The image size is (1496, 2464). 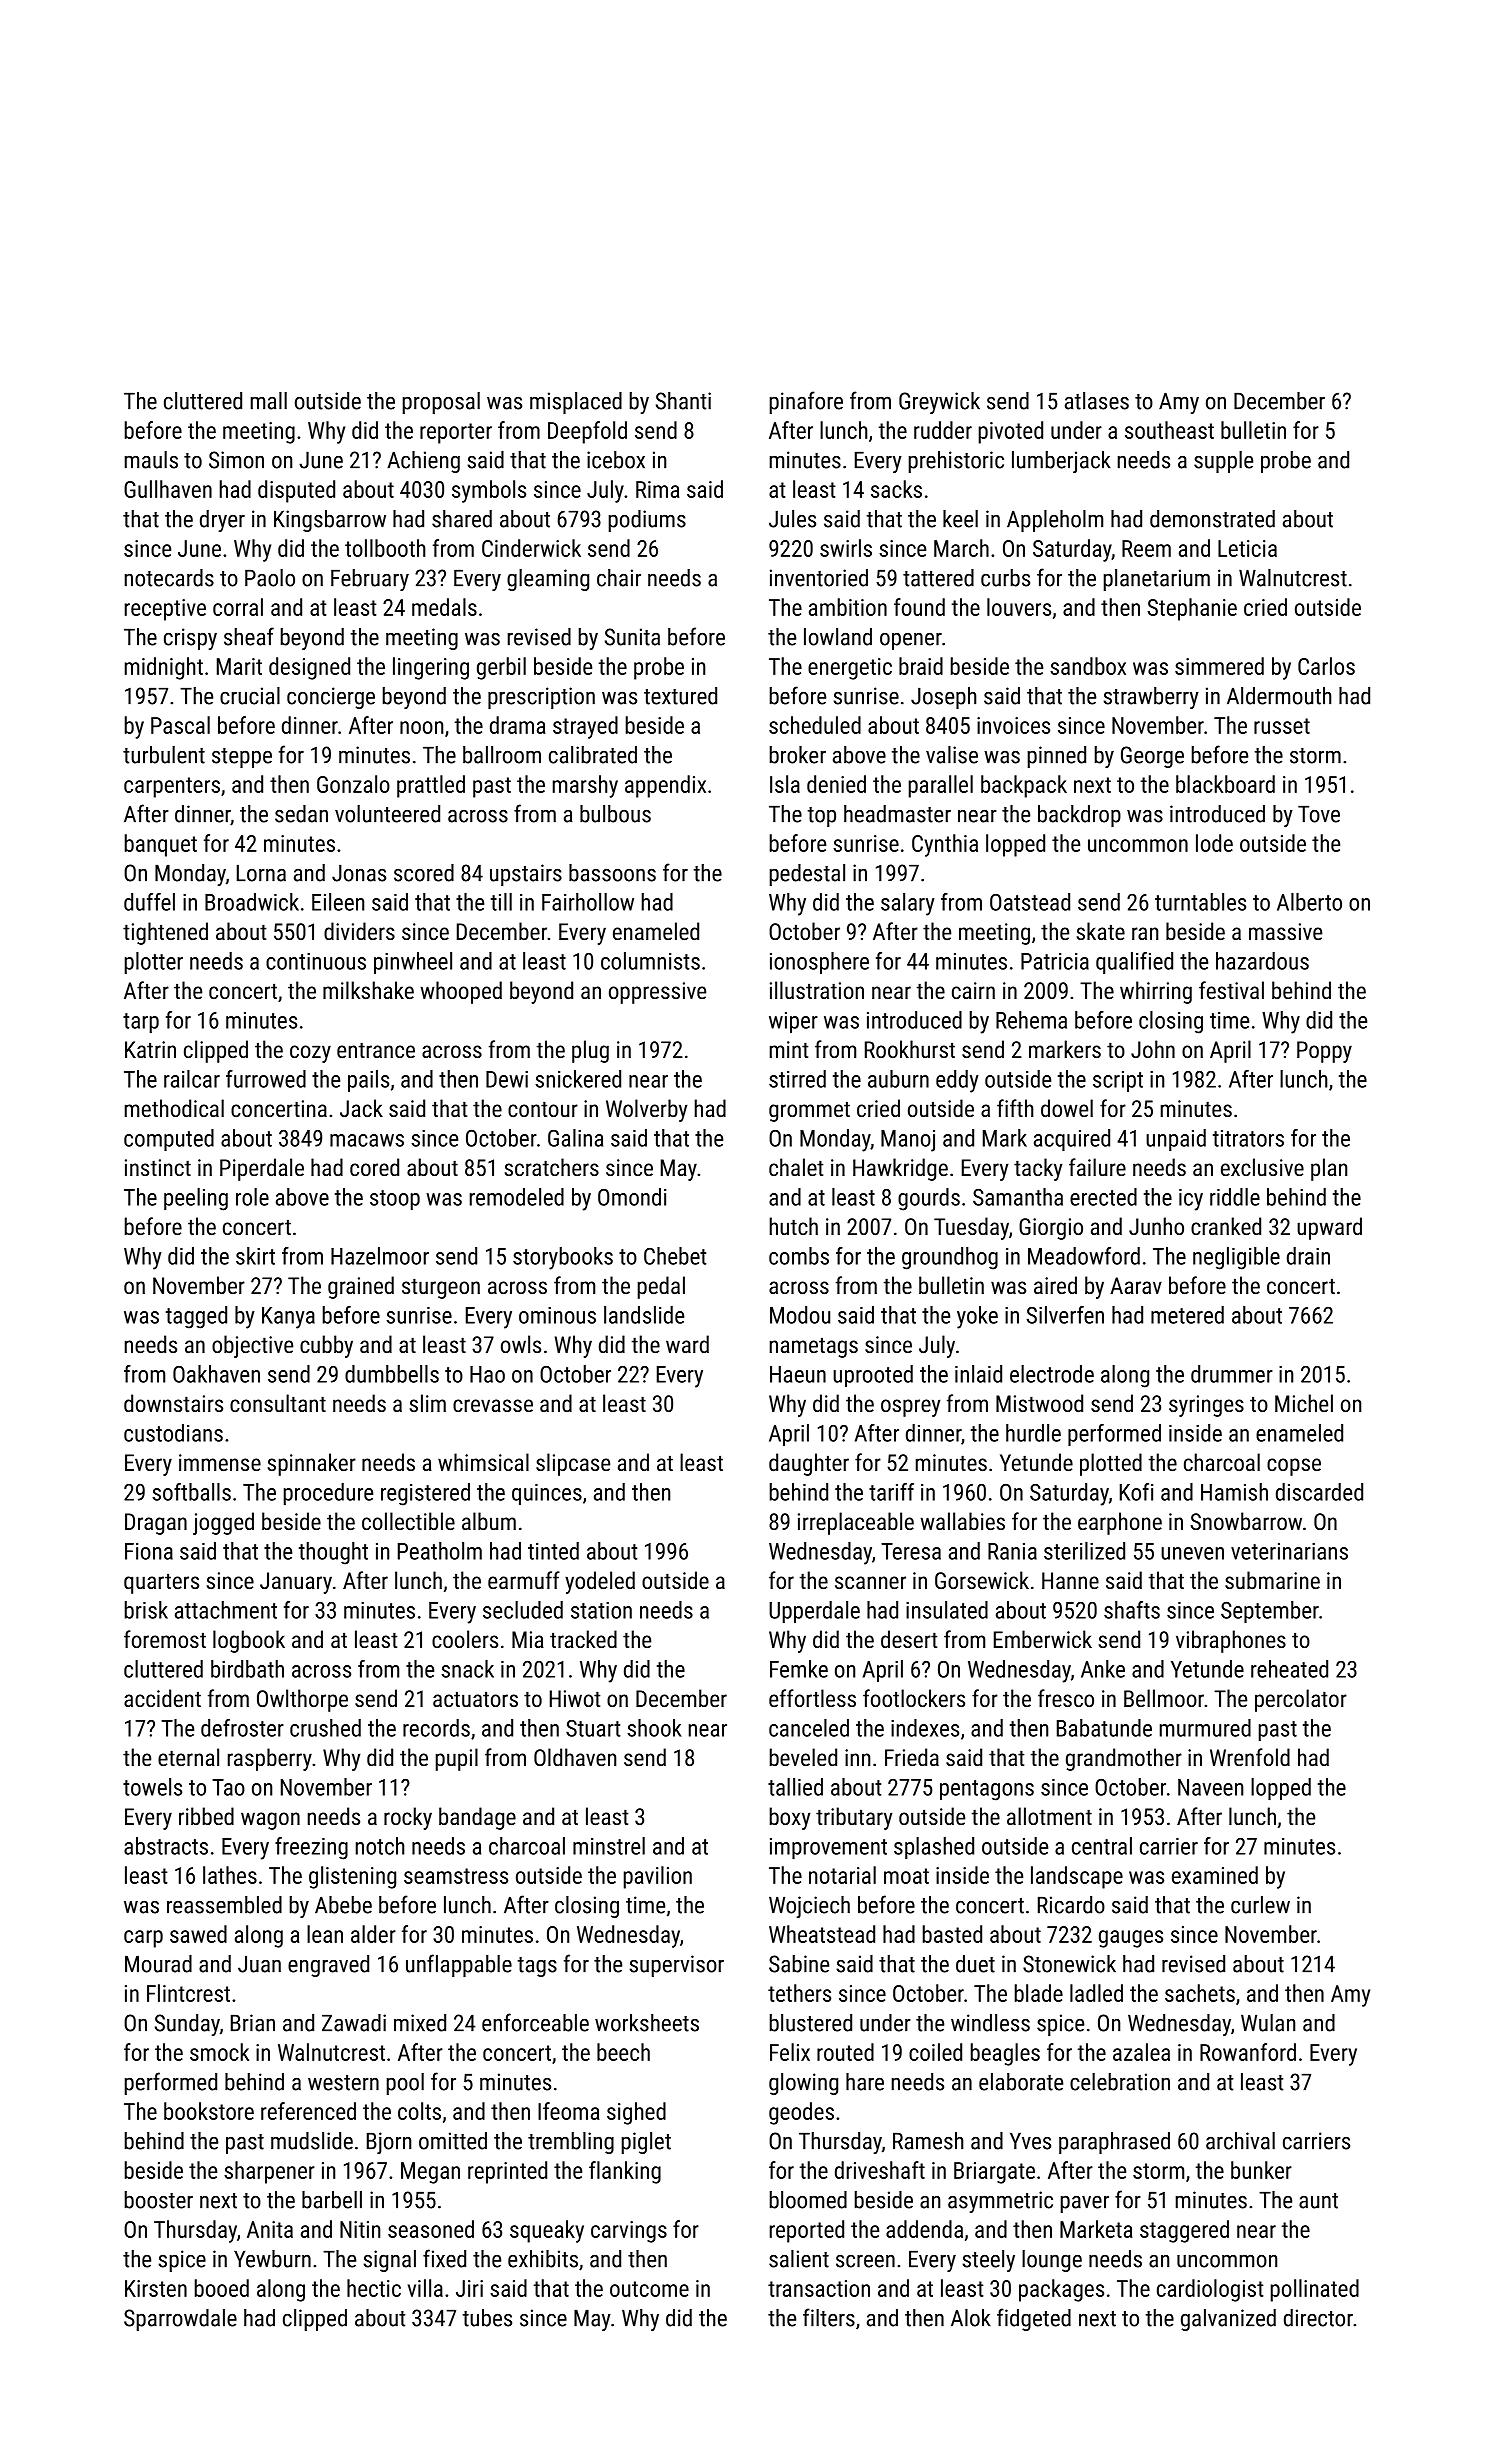 What do you see at coordinates (1088, 666) in the document?
I see `sandbox` at bounding box center [1088, 666].
